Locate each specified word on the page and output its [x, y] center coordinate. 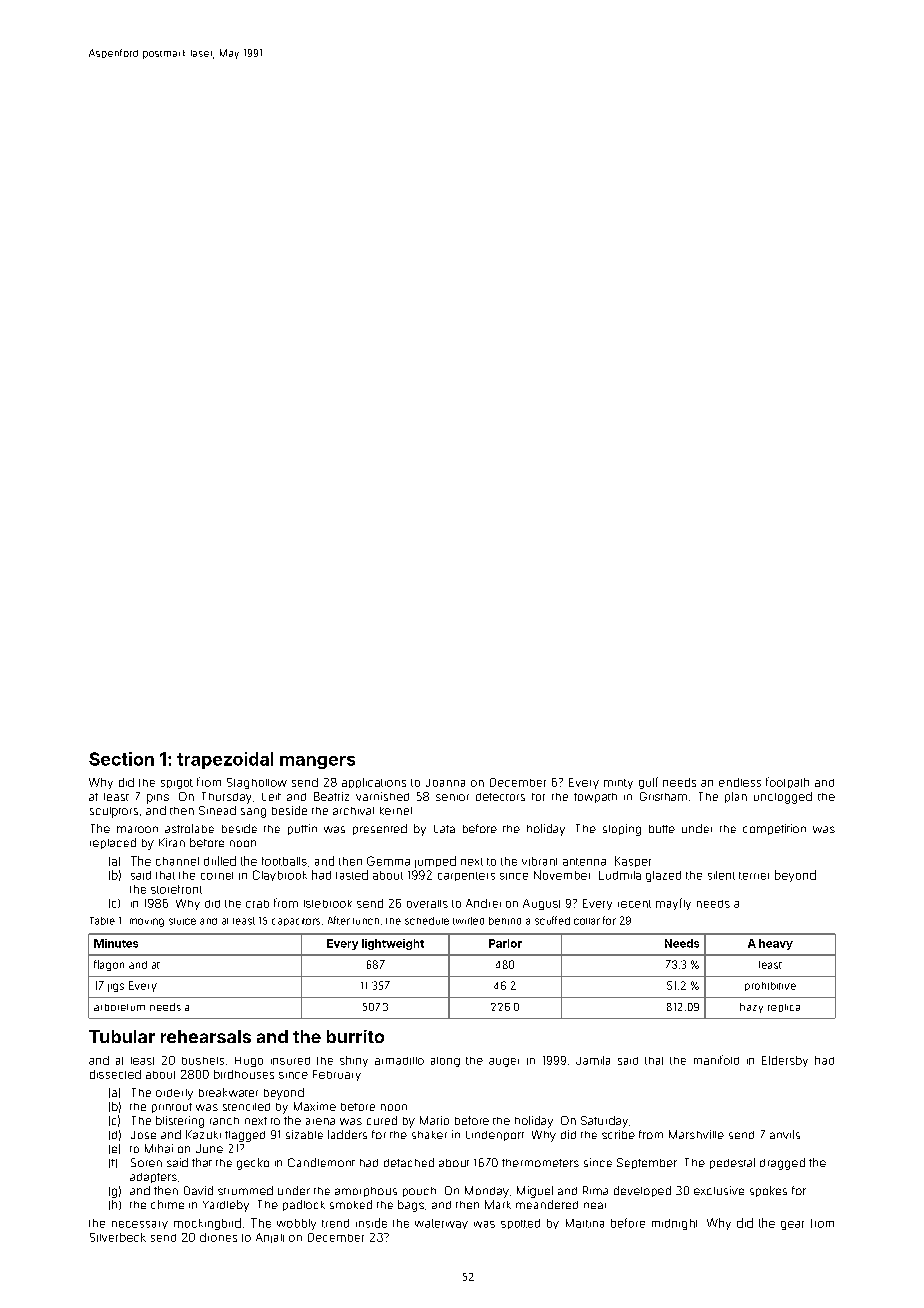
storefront [176, 889]
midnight [674, 1224]
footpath [787, 782]
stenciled [246, 1107]
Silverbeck [118, 1237]
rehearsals [206, 1036]
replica [784, 1008]
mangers [317, 762]
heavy [776, 944]
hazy [751, 1008]
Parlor [505, 943]
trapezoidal [225, 760]
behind [505, 921]
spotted [520, 1224]
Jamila [593, 1060]
